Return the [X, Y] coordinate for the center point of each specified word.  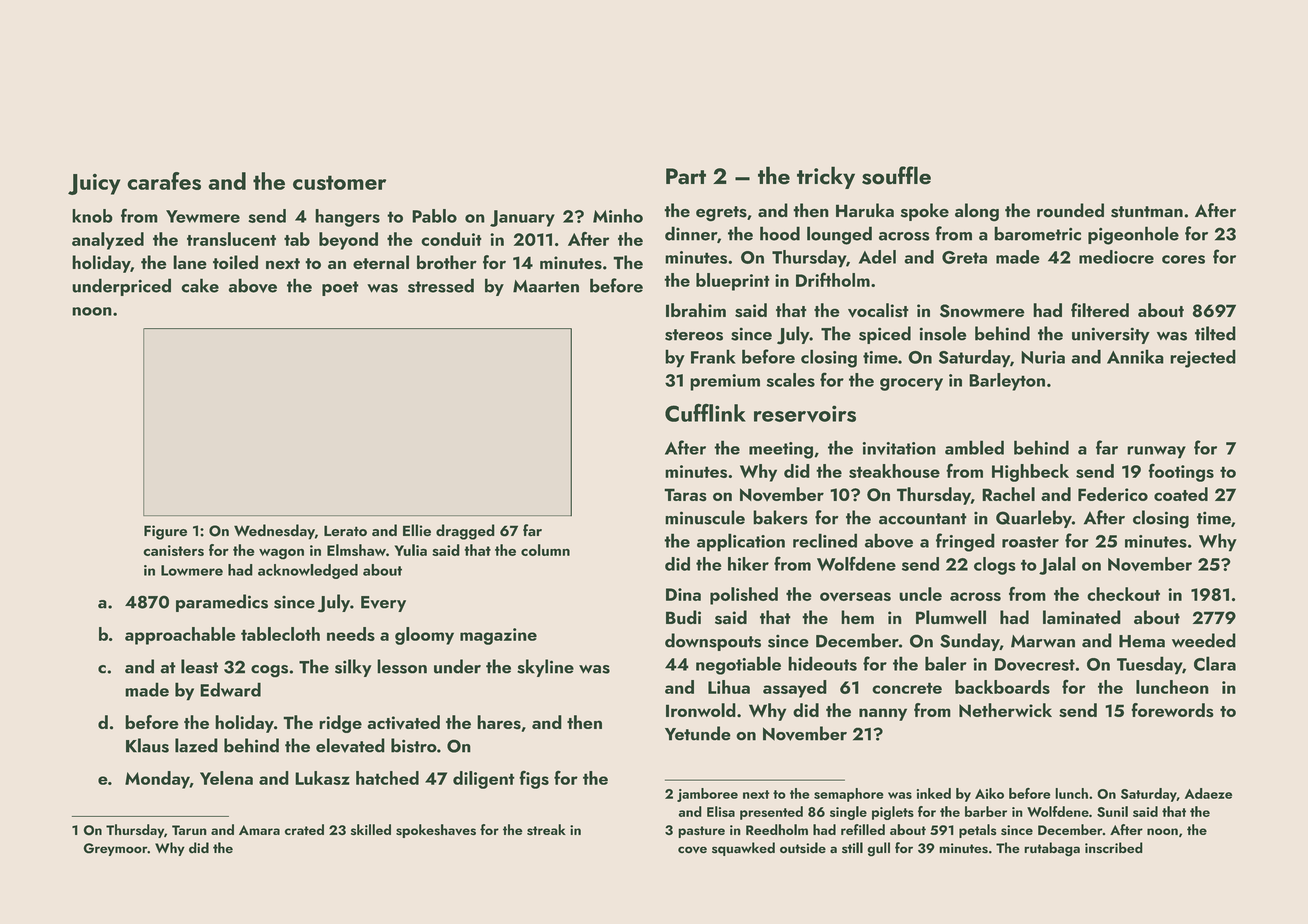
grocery [911, 384]
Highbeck [1030, 473]
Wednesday [274, 532]
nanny [883, 714]
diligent [484, 780]
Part [686, 176]
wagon [281, 554]
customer [339, 182]
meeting [781, 450]
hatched [387, 778]
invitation [899, 448]
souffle [896, 175]
